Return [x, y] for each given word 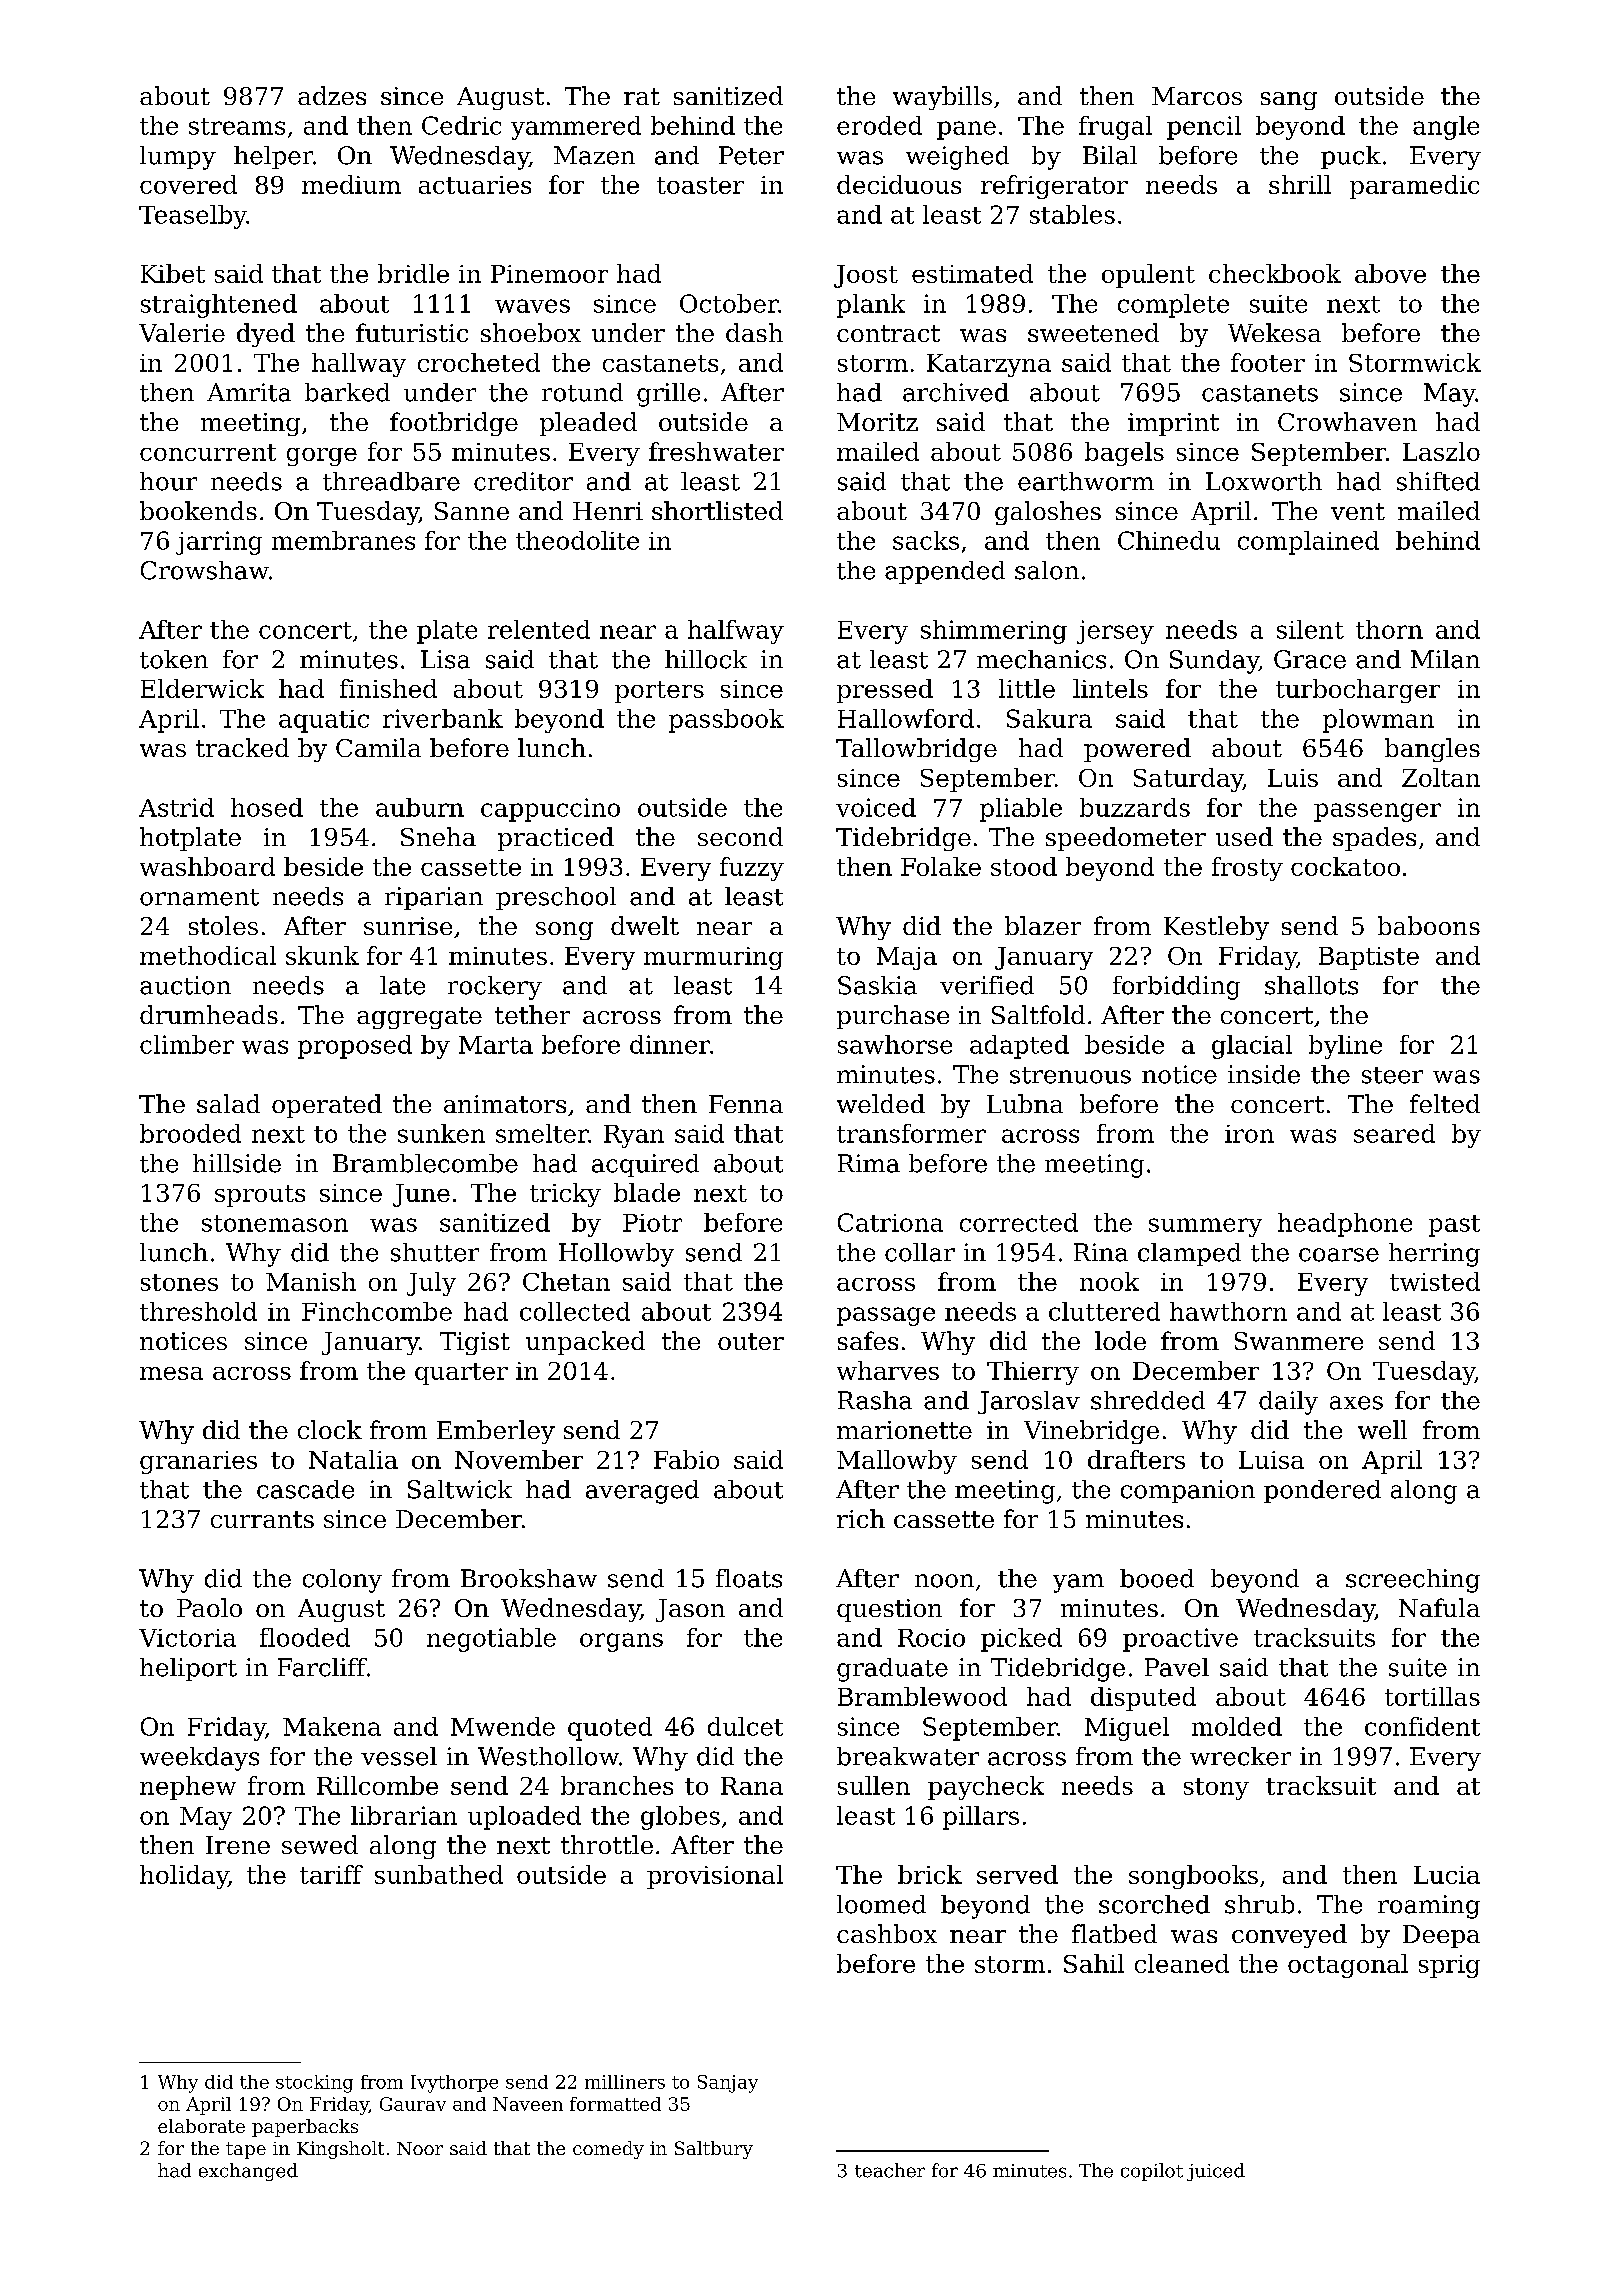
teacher [890, 2170]
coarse [1339, 1255]
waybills [942, 98]
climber [187, 1044]
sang [1289, 101]
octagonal [1348, 1966]
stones [179, 1282]
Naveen [528, 2104]
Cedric [461, 125]
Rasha [875, 1400]
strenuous [1070, 1075]
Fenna [746, 1104]
